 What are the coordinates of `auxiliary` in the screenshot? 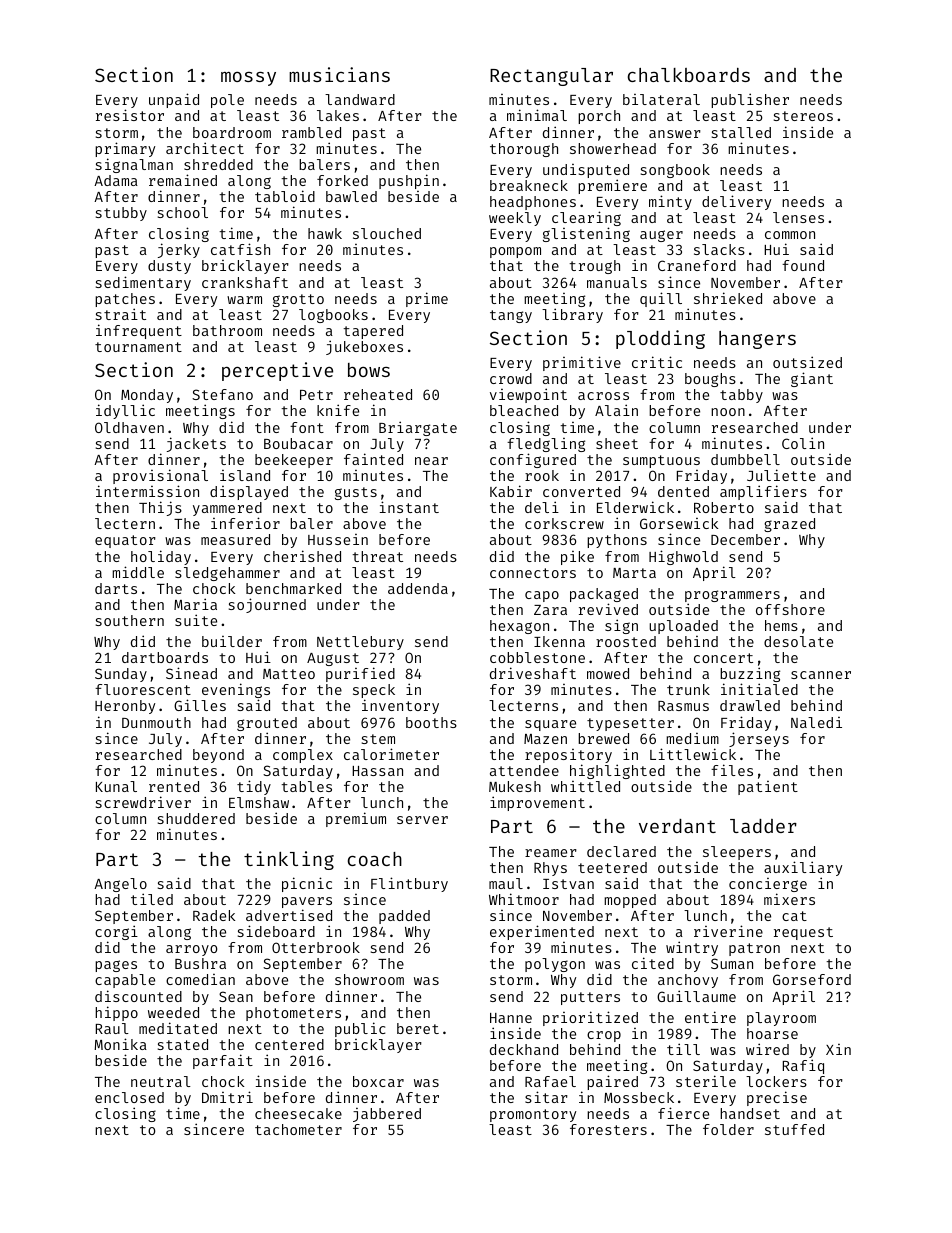 It's located at (803, 868).
